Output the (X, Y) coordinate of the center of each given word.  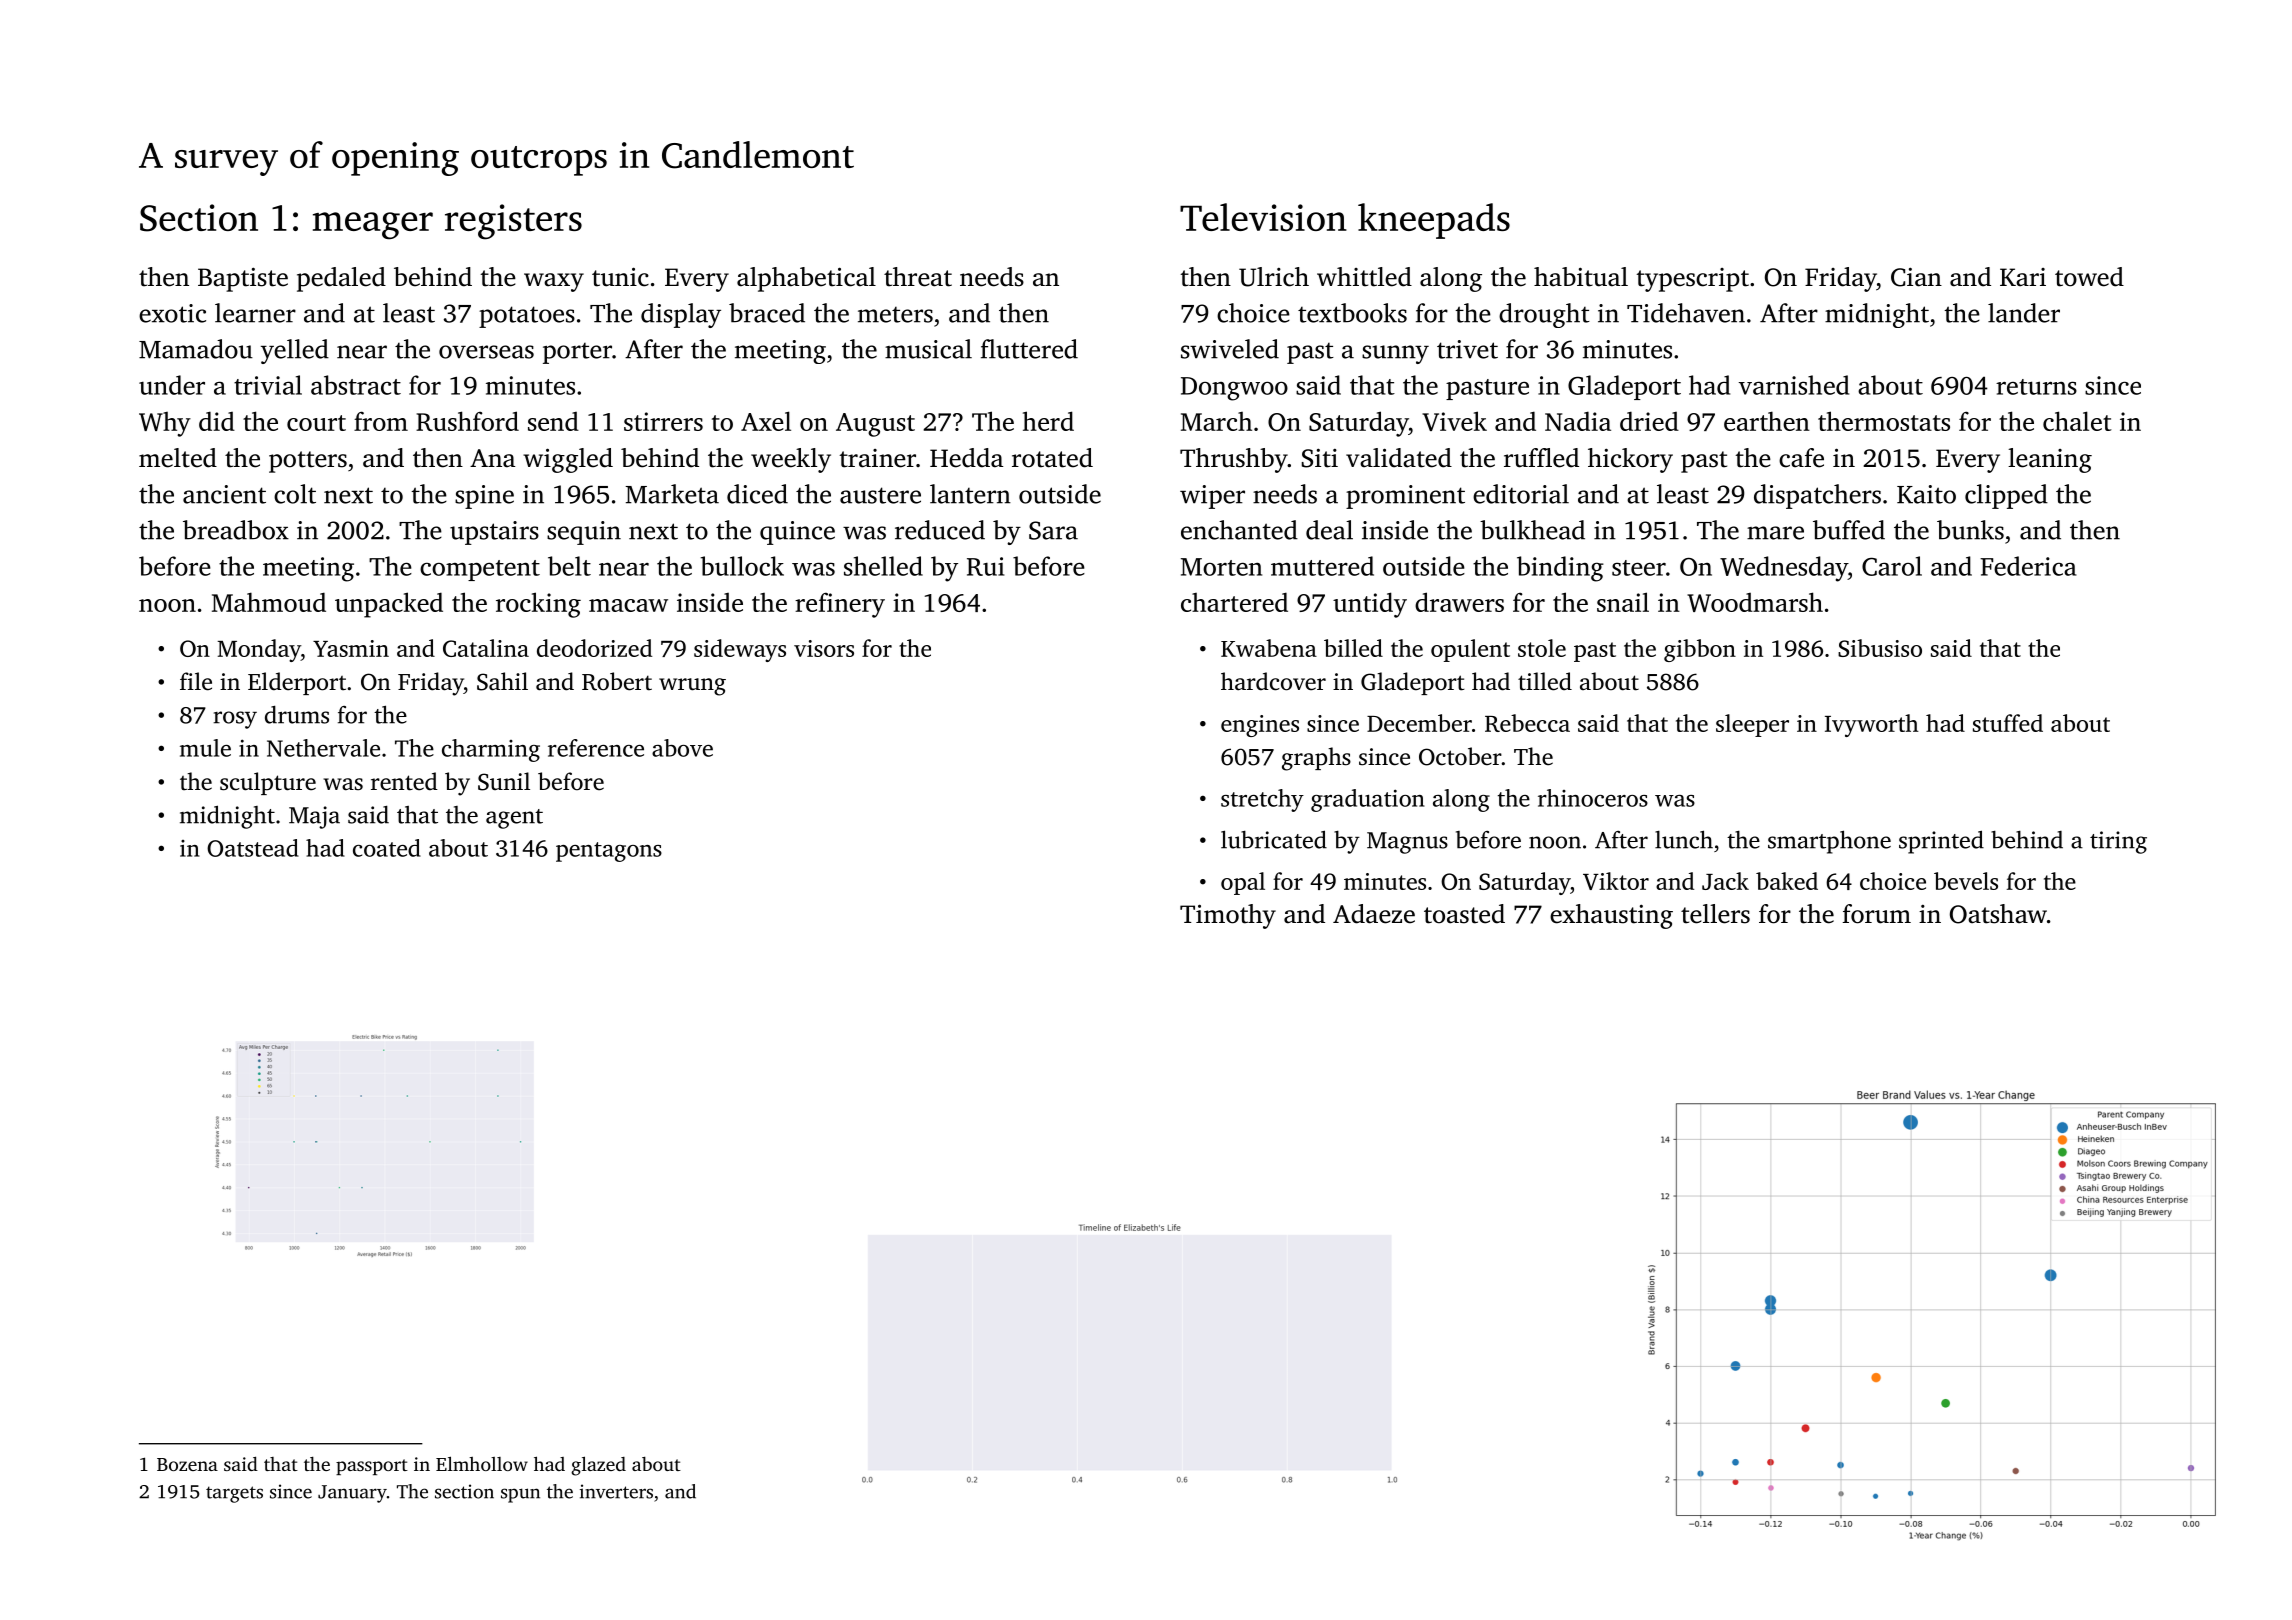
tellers (1715, 914)
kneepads (1434, 221)
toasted (1464, 914)
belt (569, 566)
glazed (598, 1466)
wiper (1212, 497)
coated (387, 848)
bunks (1970, 530)
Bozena (187, 1464)
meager (373, 226)
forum (1876, 914)
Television (1263, 217)
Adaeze (1374, 914)
